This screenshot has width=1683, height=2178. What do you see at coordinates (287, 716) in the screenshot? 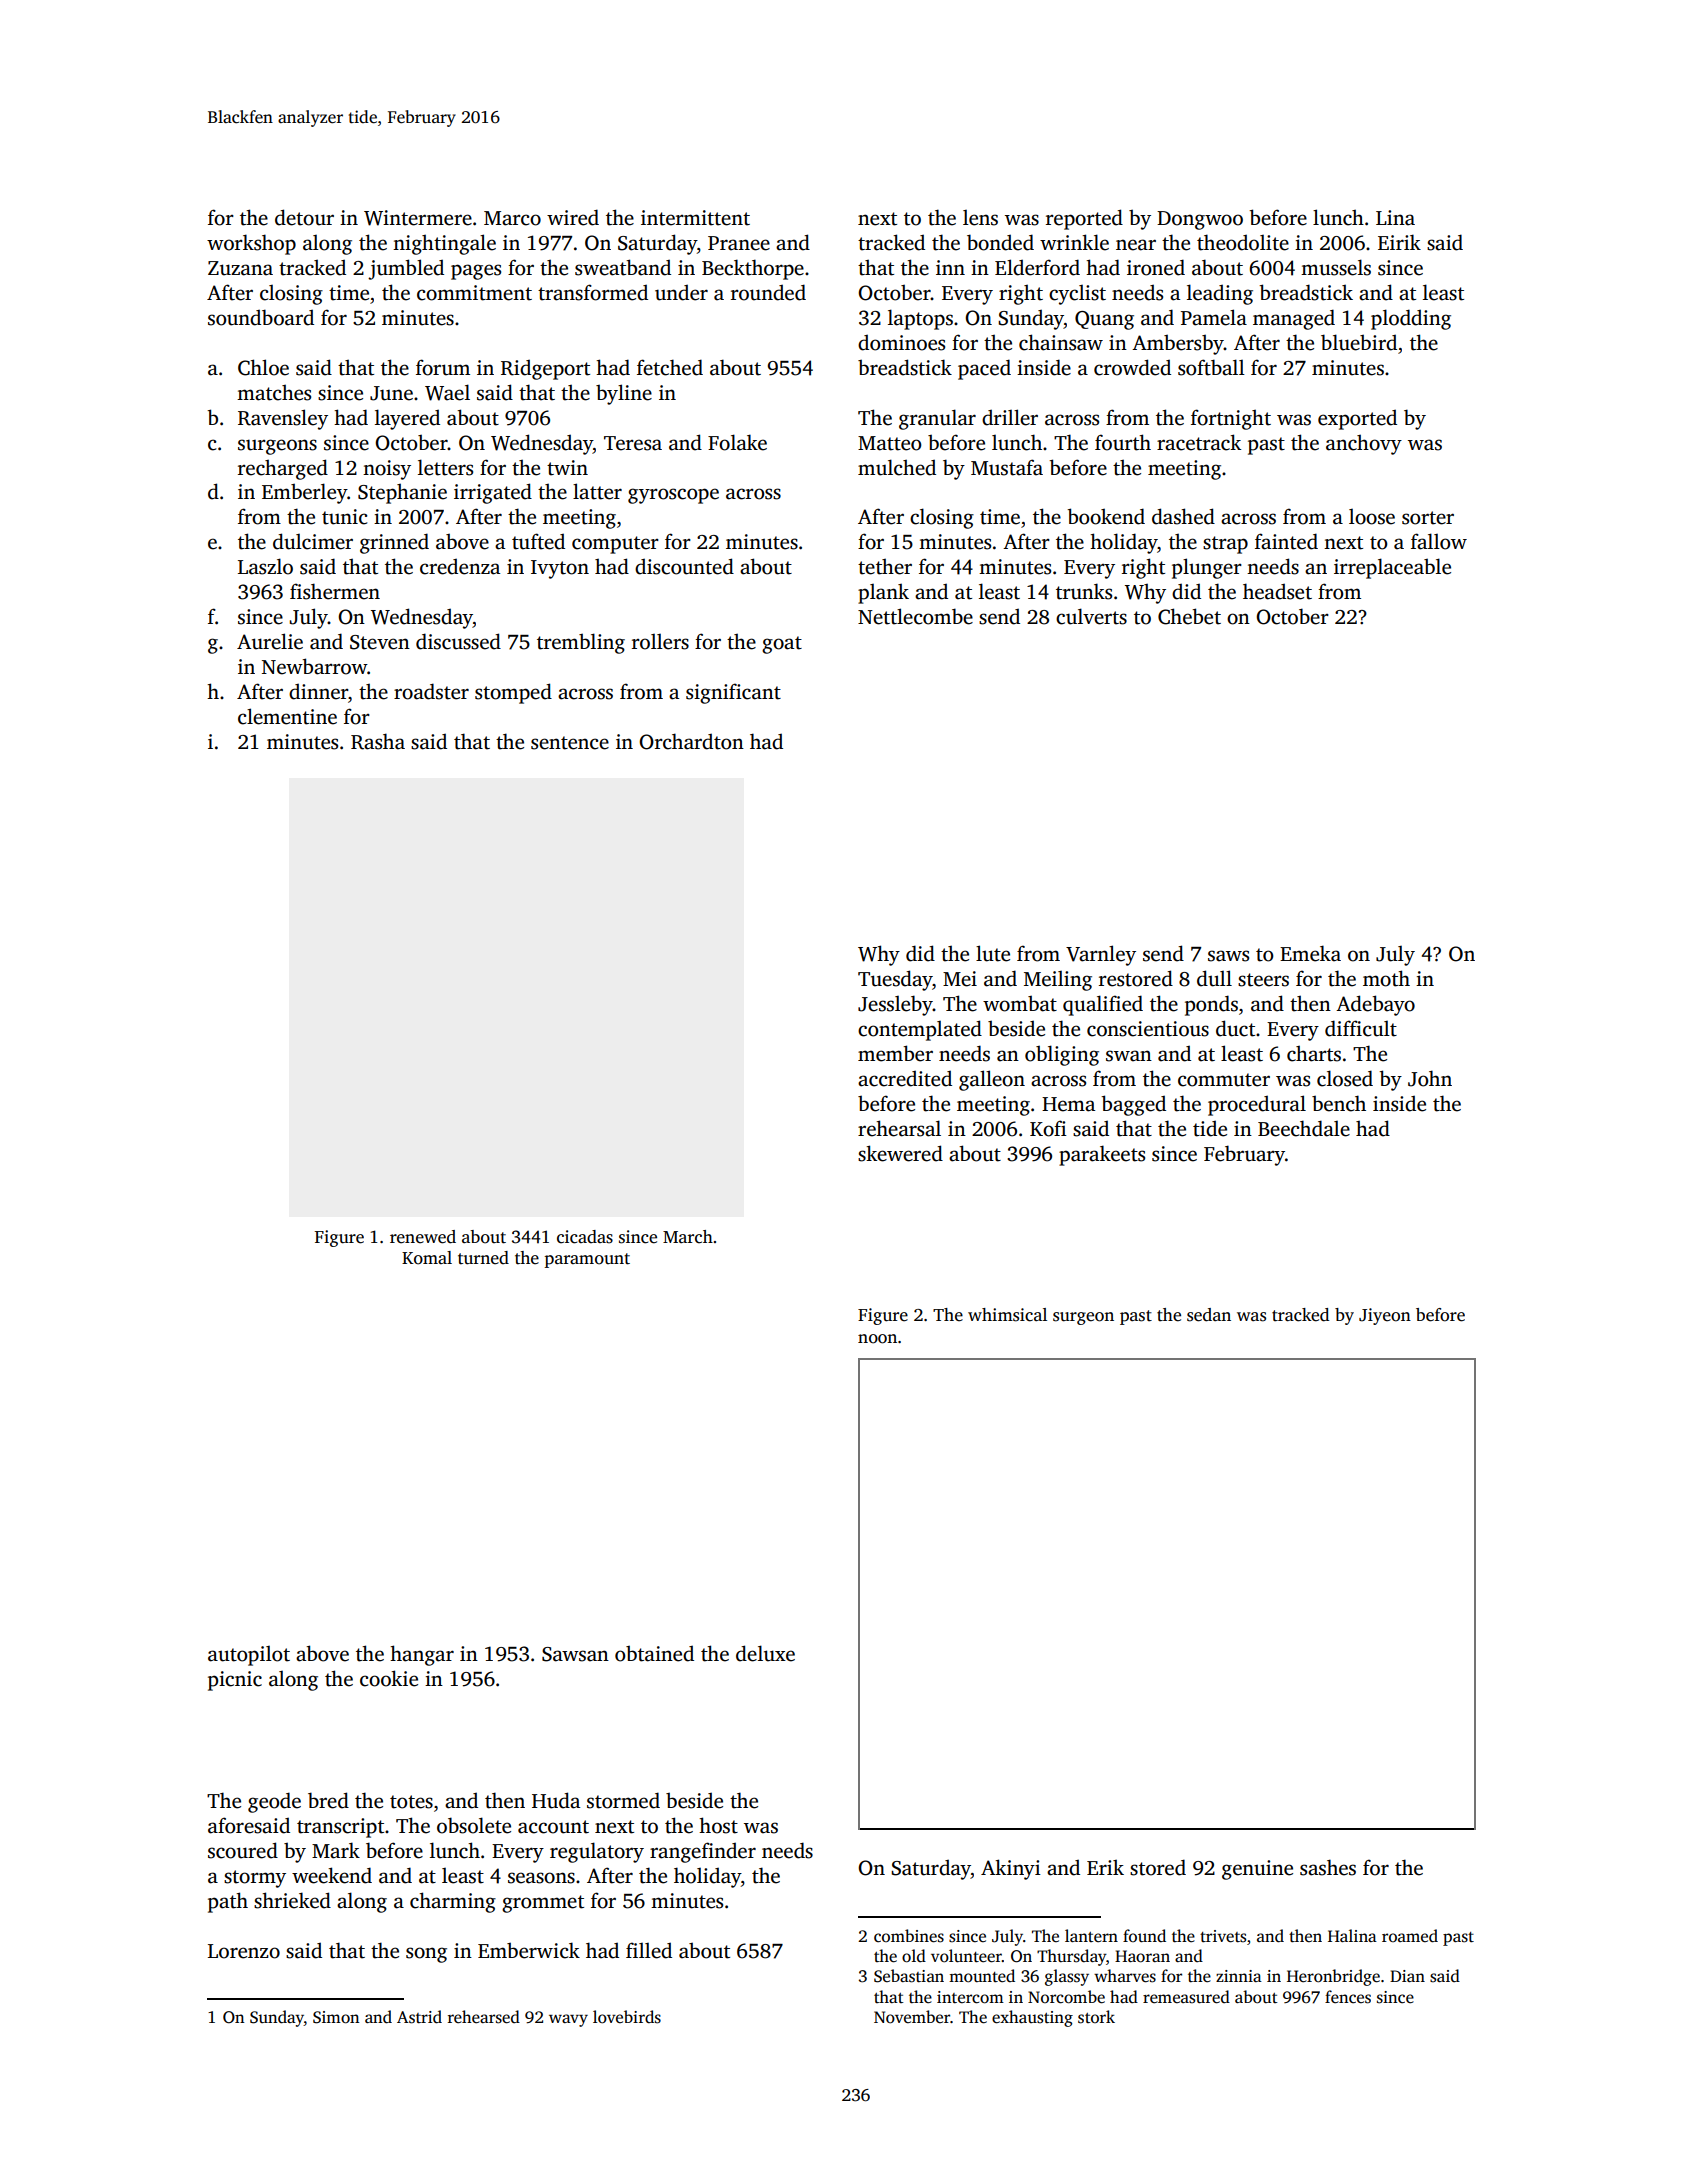
I see `clementine` at bounding box center [287, 716].
